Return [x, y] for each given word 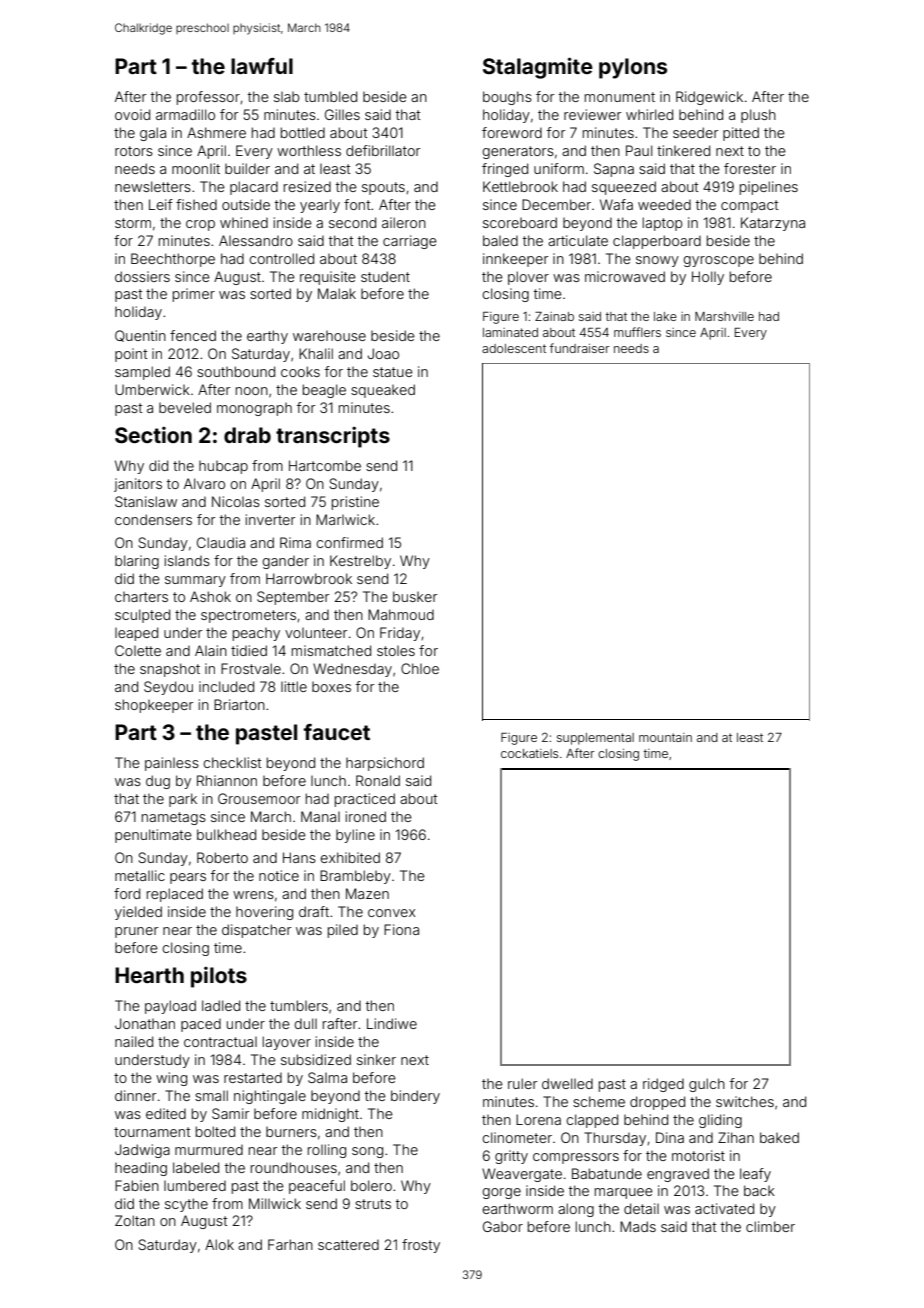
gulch [707, 1085]
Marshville [724, 316]
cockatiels [529, 753]
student [385, 276]
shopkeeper [154, 706]
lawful [262, 66]
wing [171, 1079]
